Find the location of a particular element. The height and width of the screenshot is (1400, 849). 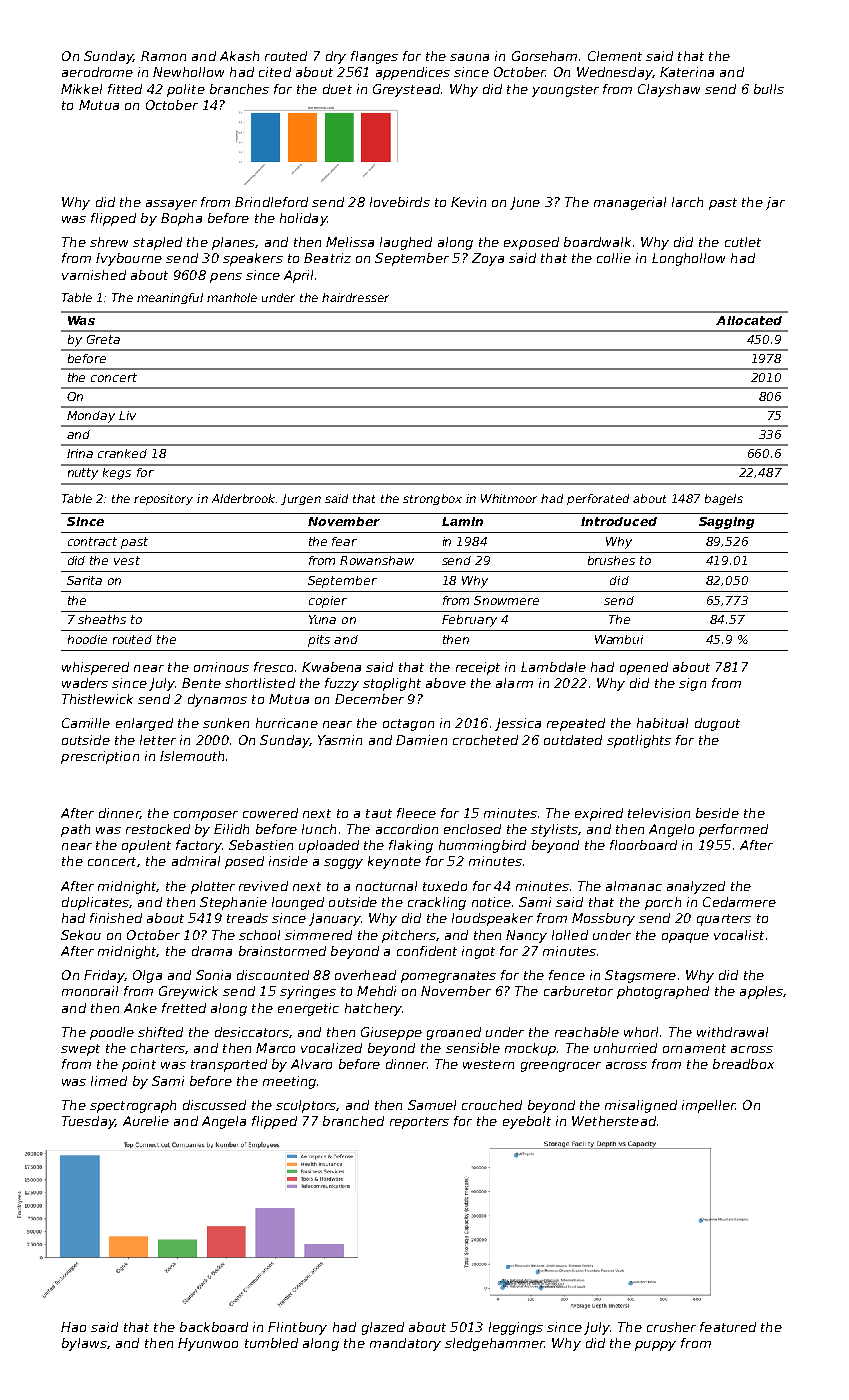

almanac is located at coordinates (634, 886).
